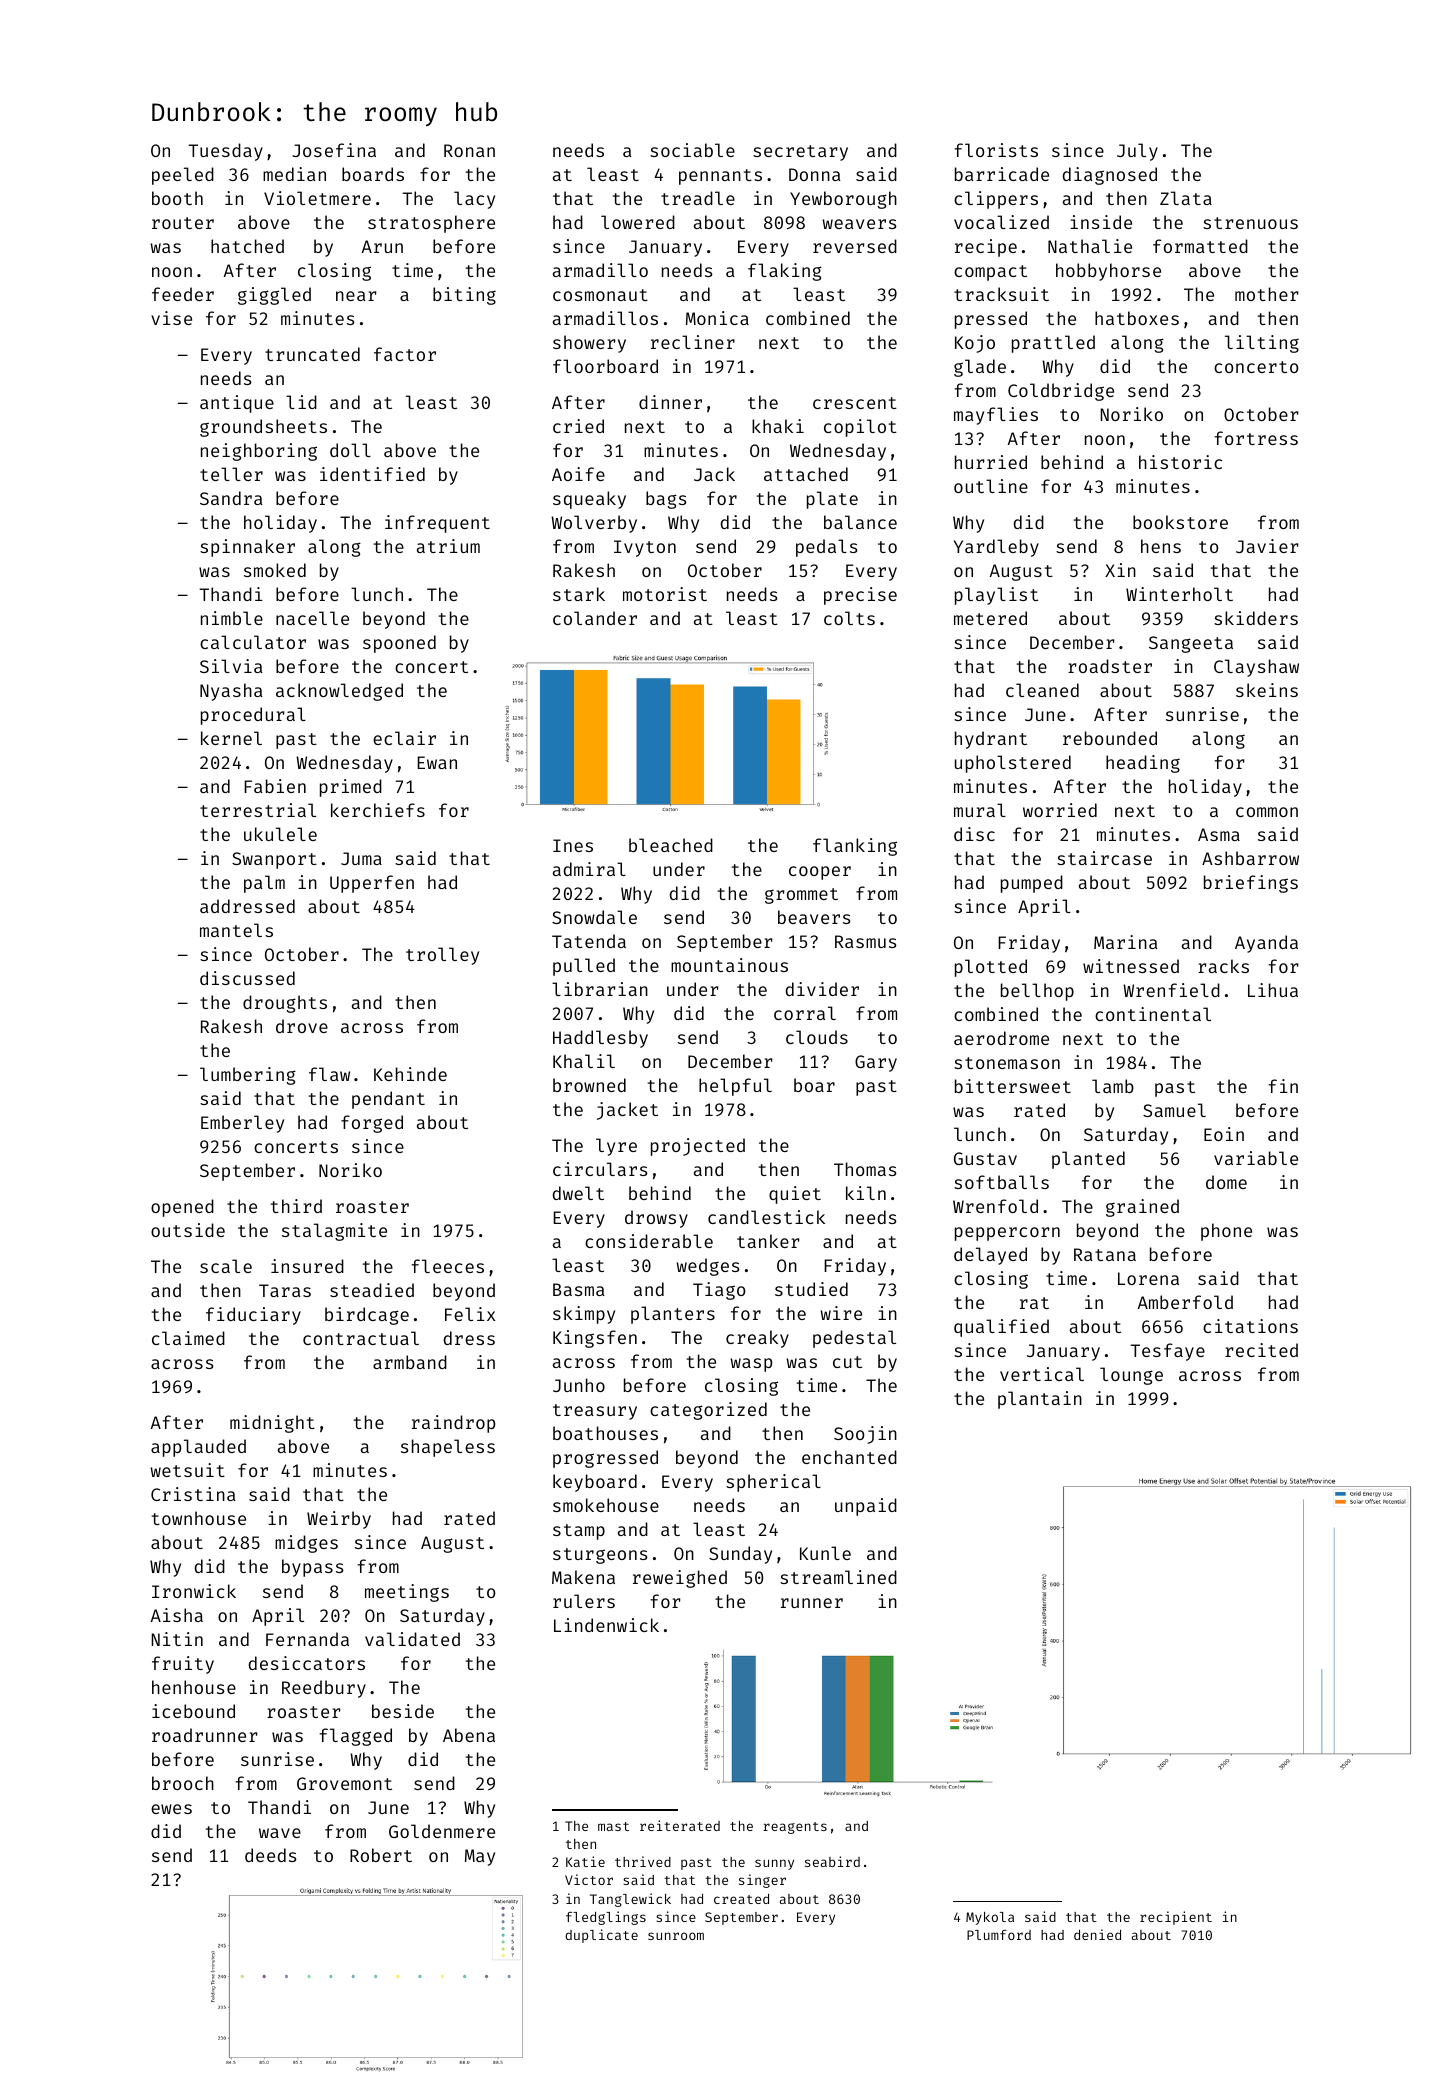 The height and width of the screenshot is (2100, 1450). I want to click on peeled, so click(183, 176).
